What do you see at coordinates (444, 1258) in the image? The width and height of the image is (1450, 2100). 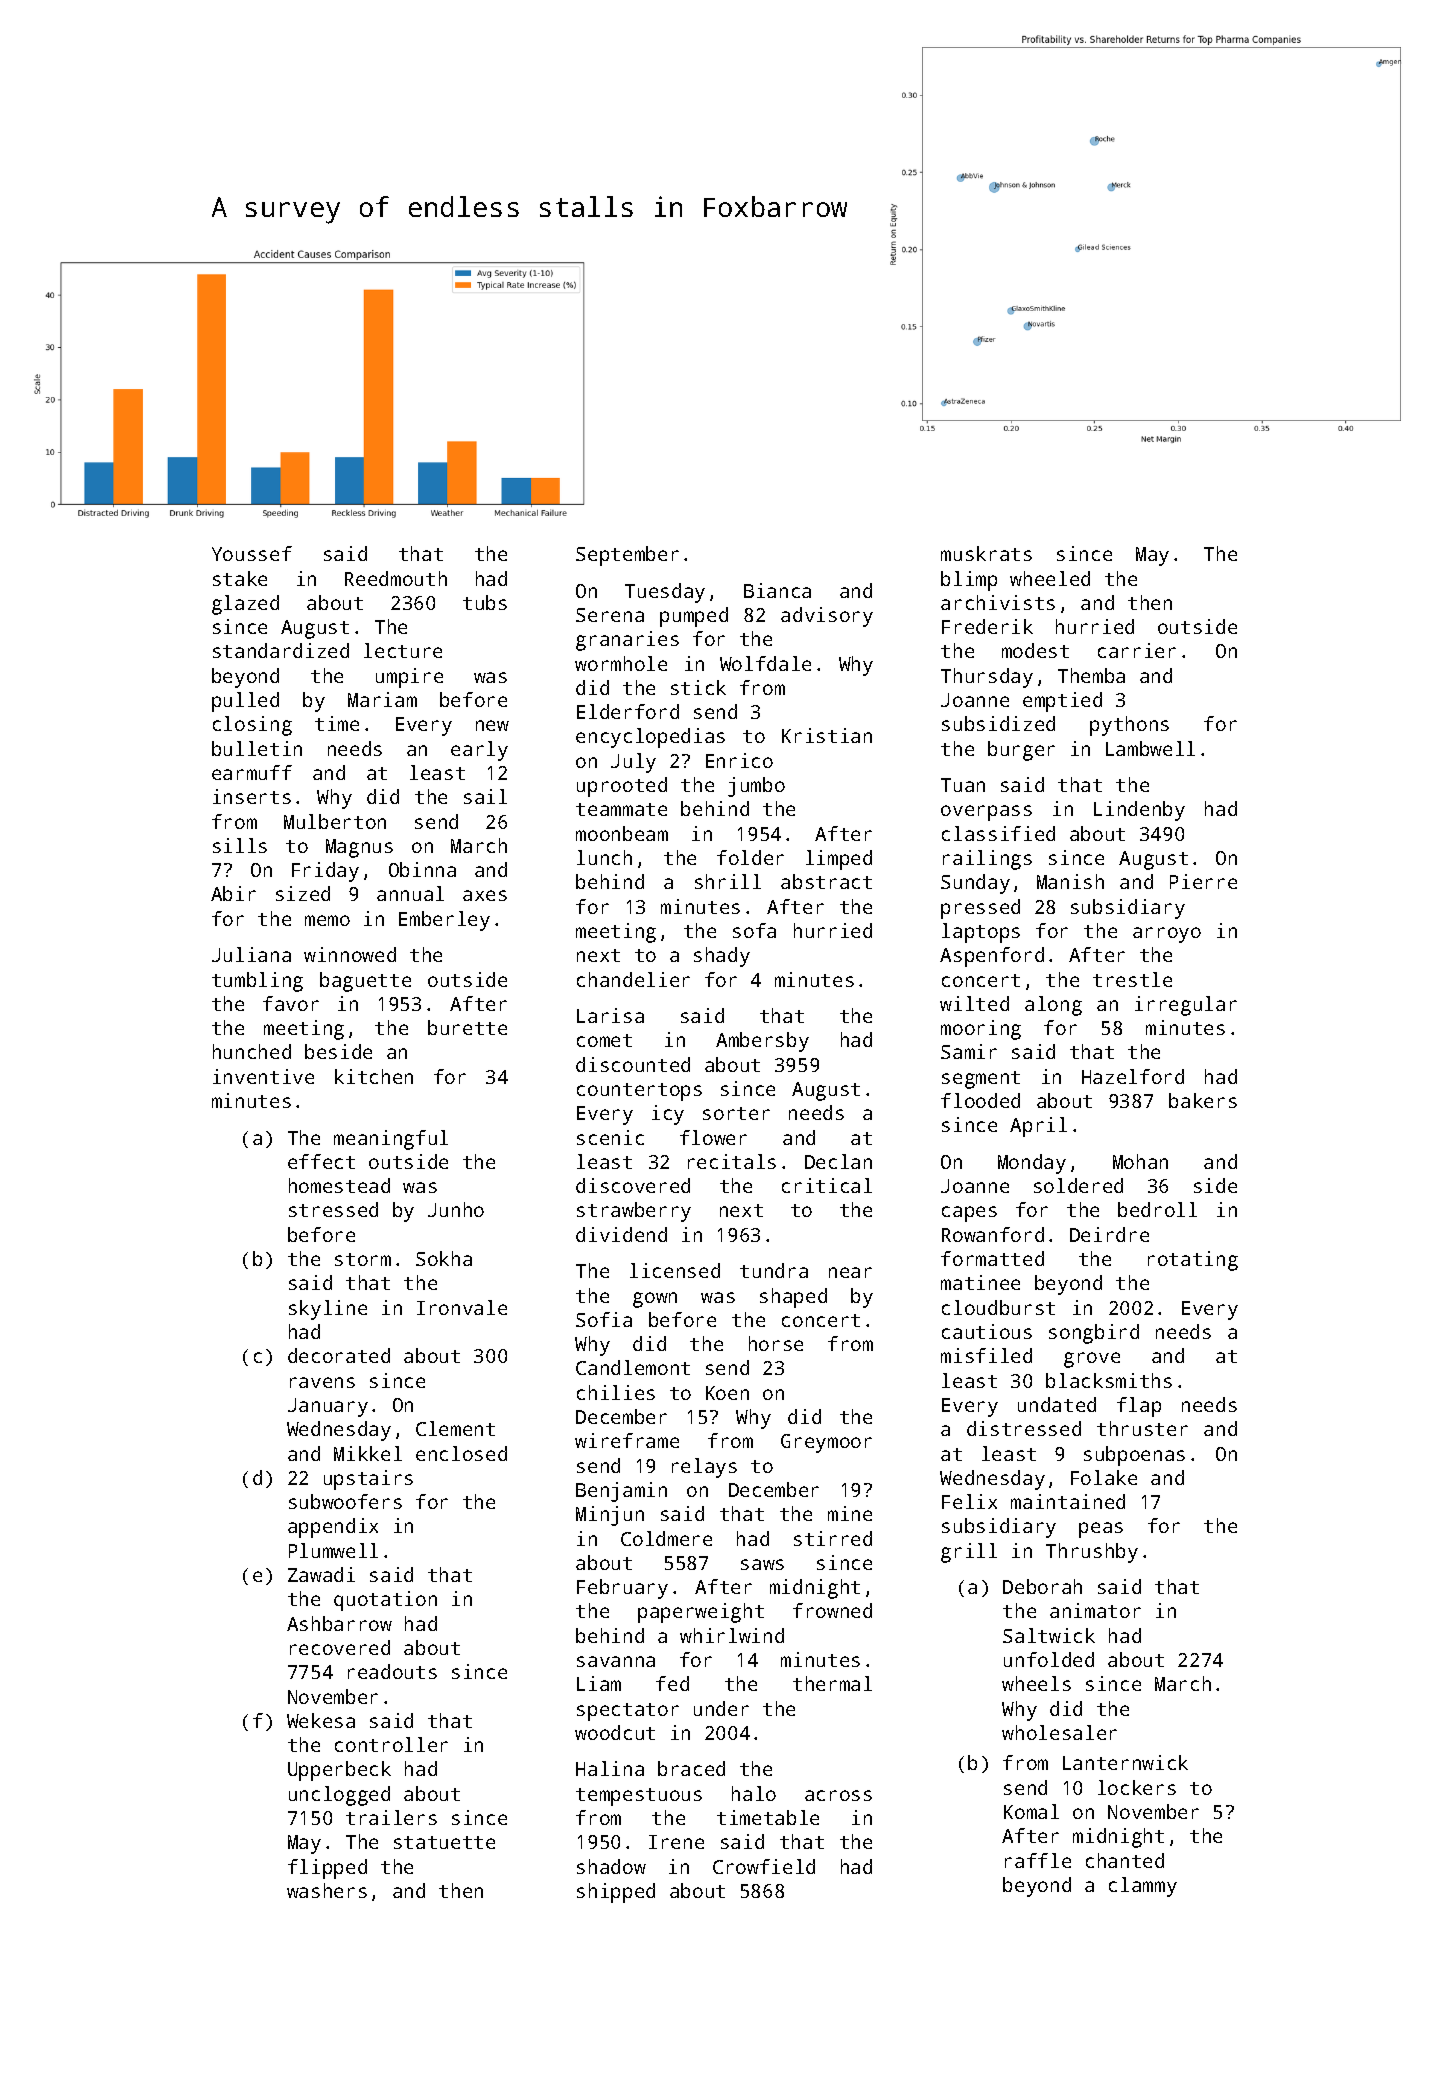 I see `Sokha` at bounding box center [444, 1258].
